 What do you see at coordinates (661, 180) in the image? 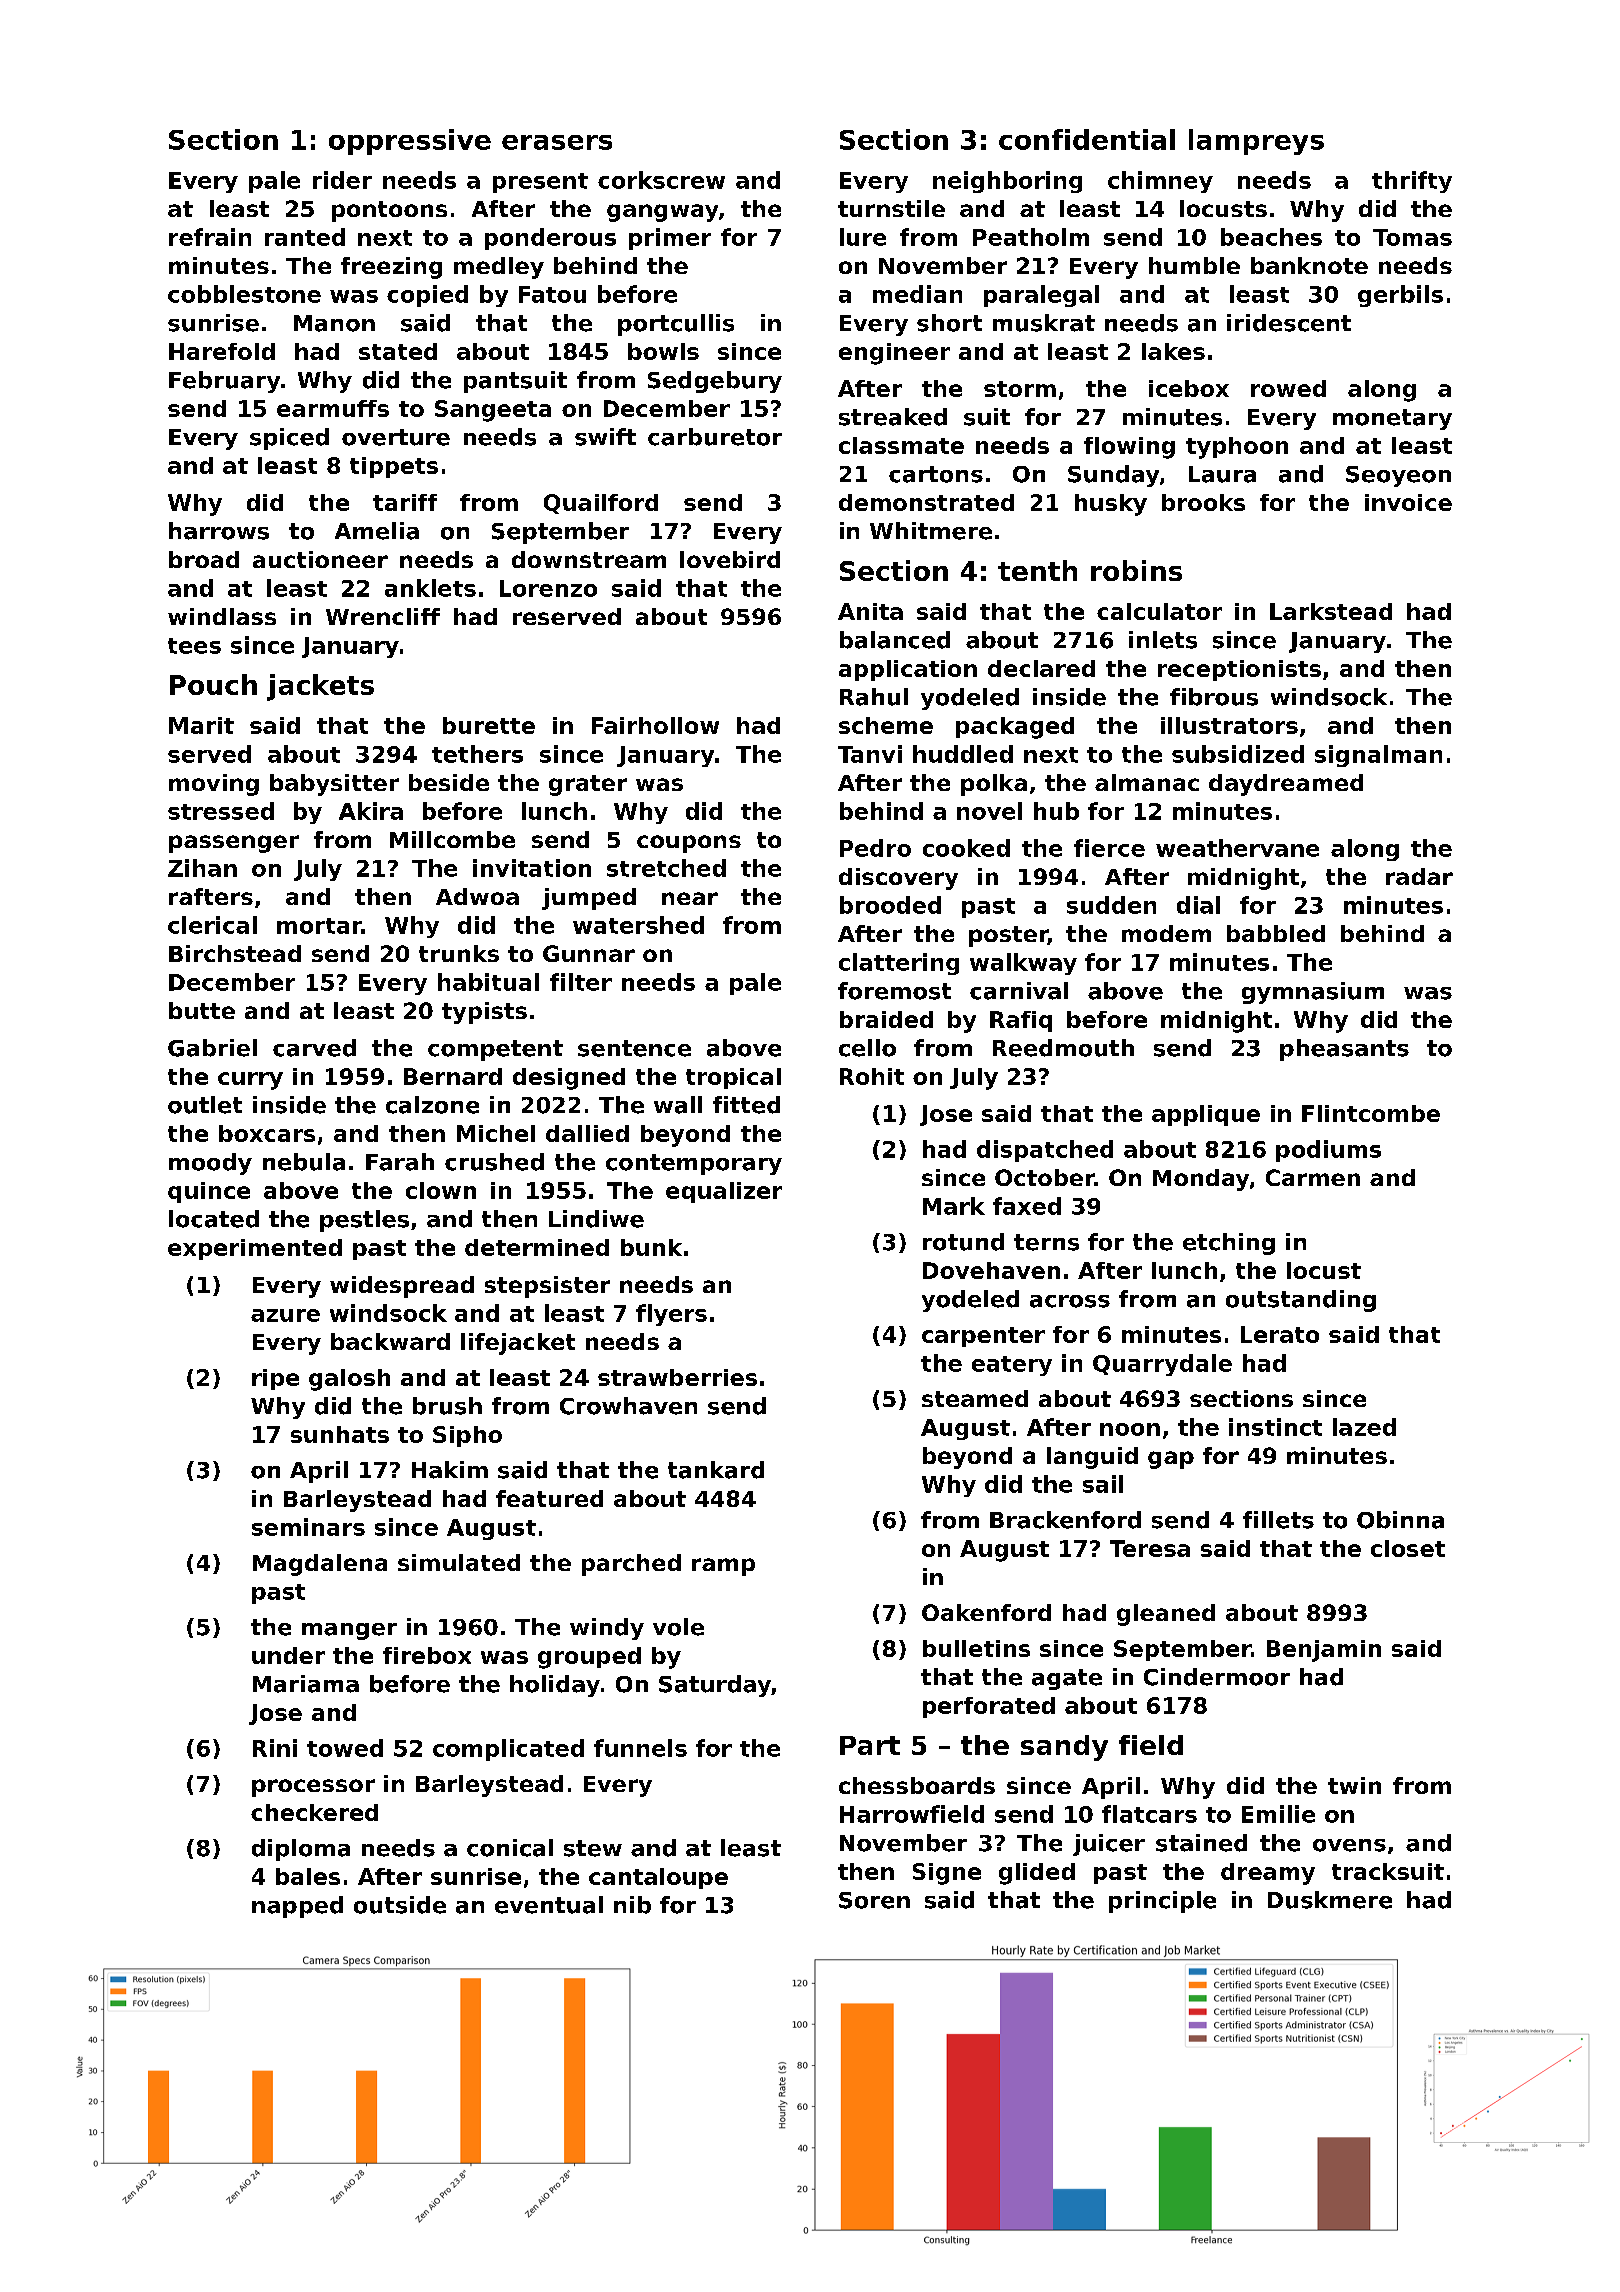
I see `corkscrew` at bounding box center [661, 180].
